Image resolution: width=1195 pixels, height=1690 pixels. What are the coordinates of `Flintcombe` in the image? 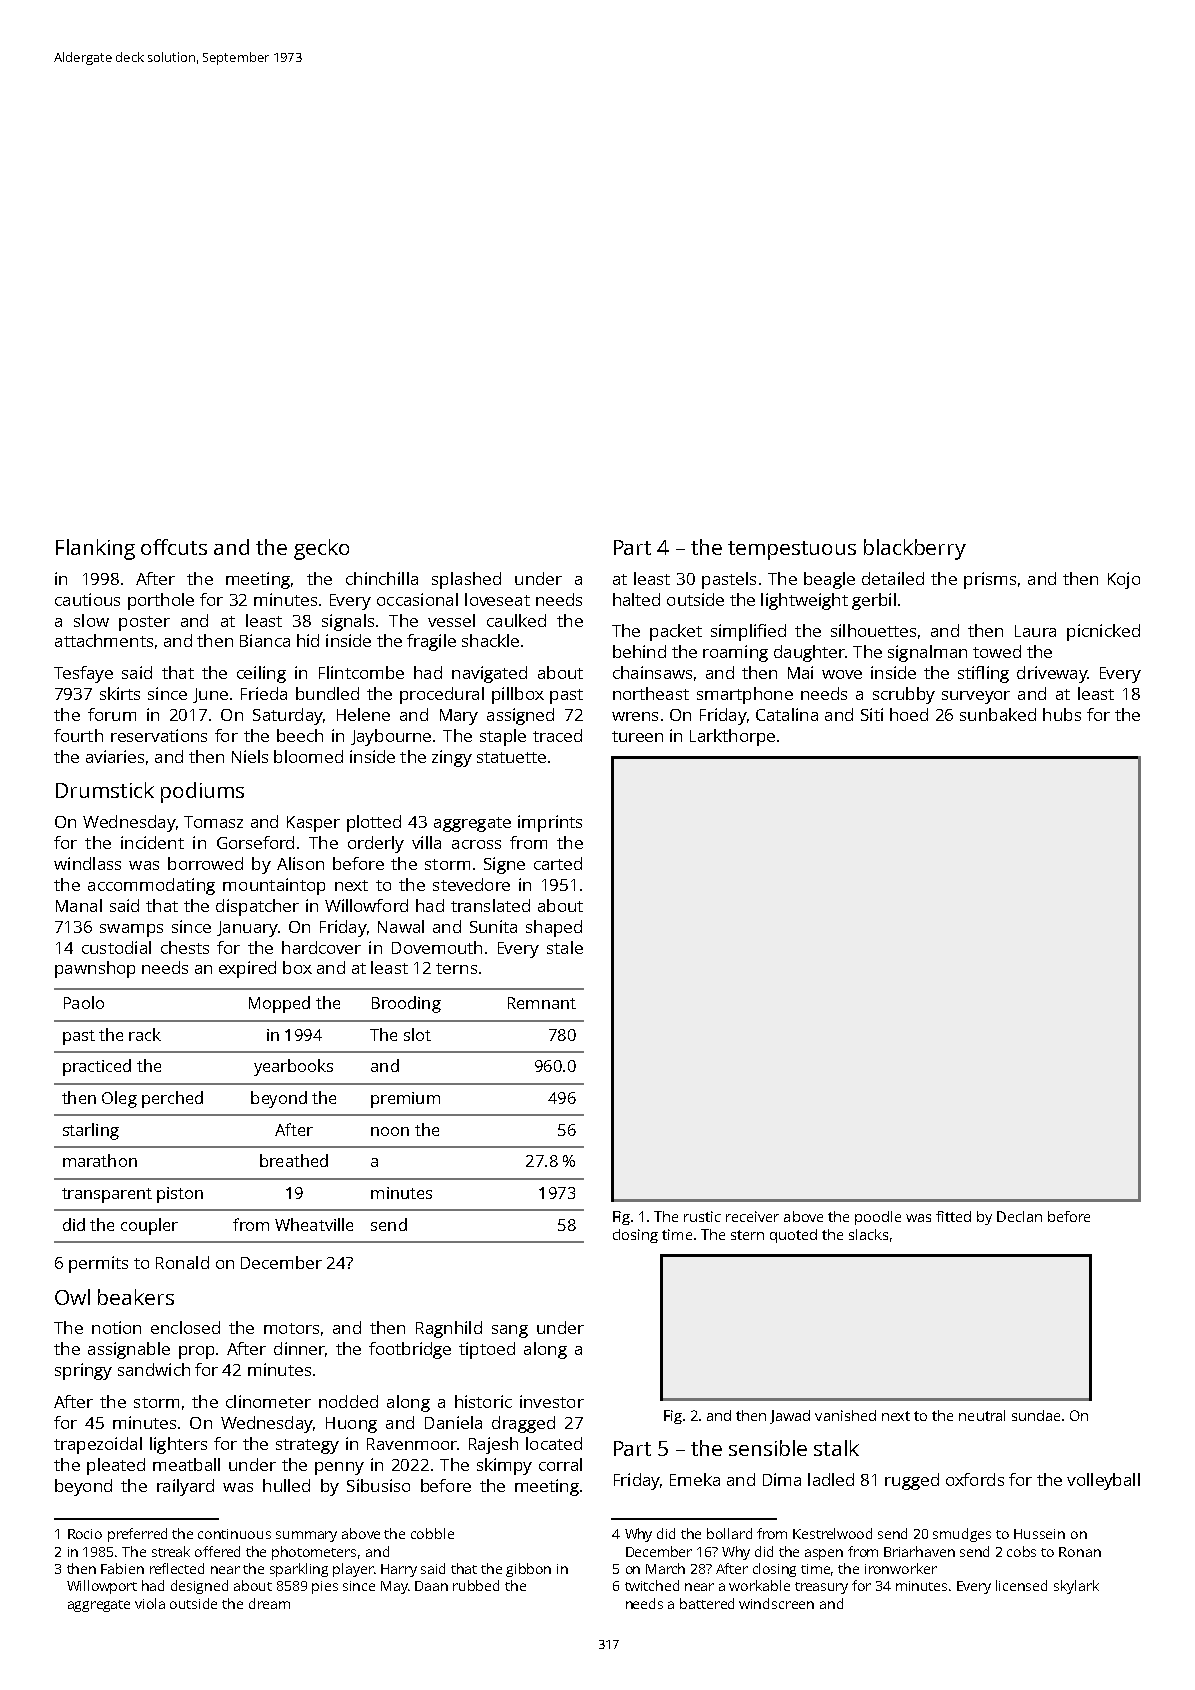 It's located at (361, 672).
